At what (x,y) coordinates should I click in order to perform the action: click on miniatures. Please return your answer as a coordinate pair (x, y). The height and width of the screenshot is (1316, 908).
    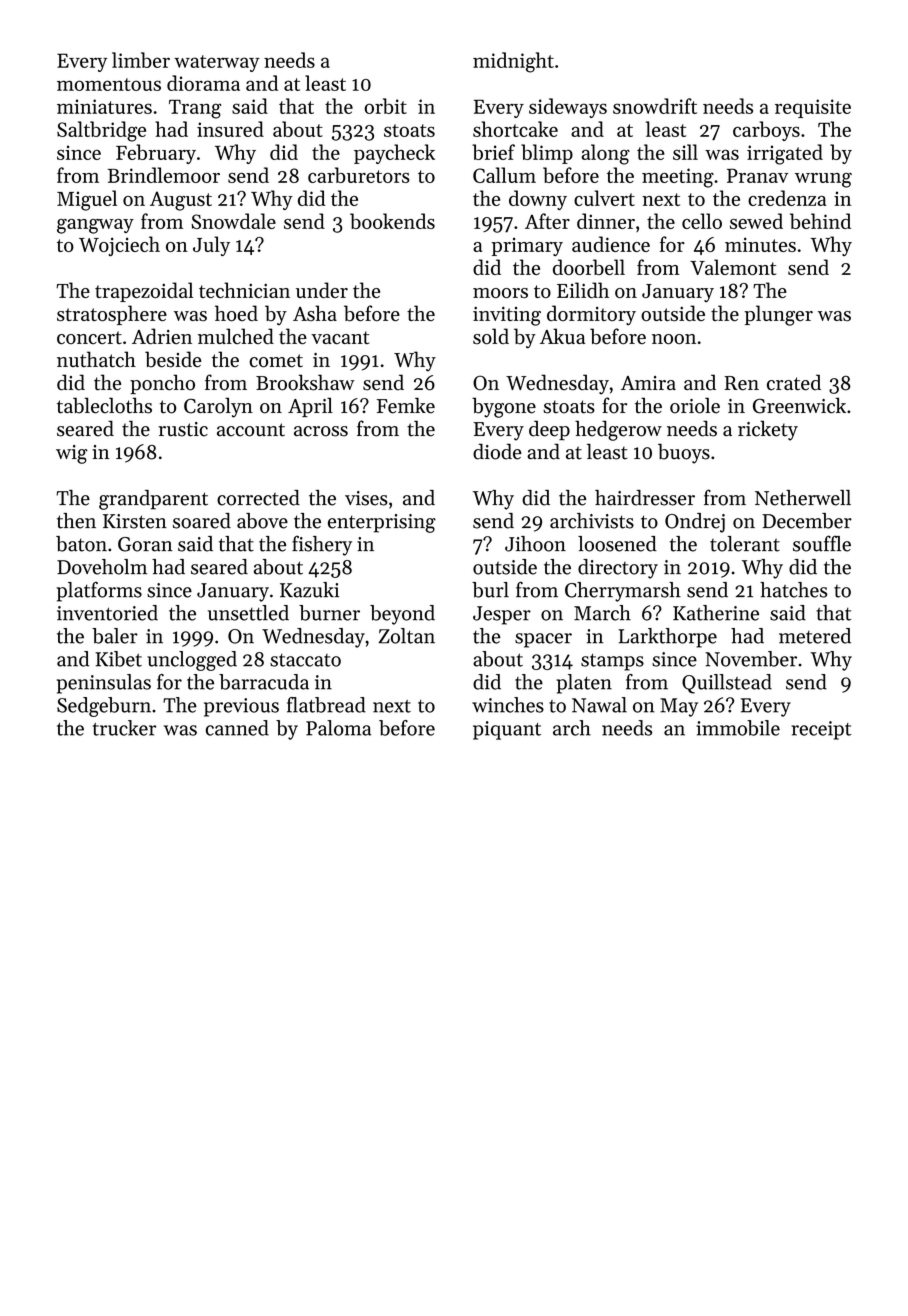
    Looking at the image, I should click on (104, 106).
